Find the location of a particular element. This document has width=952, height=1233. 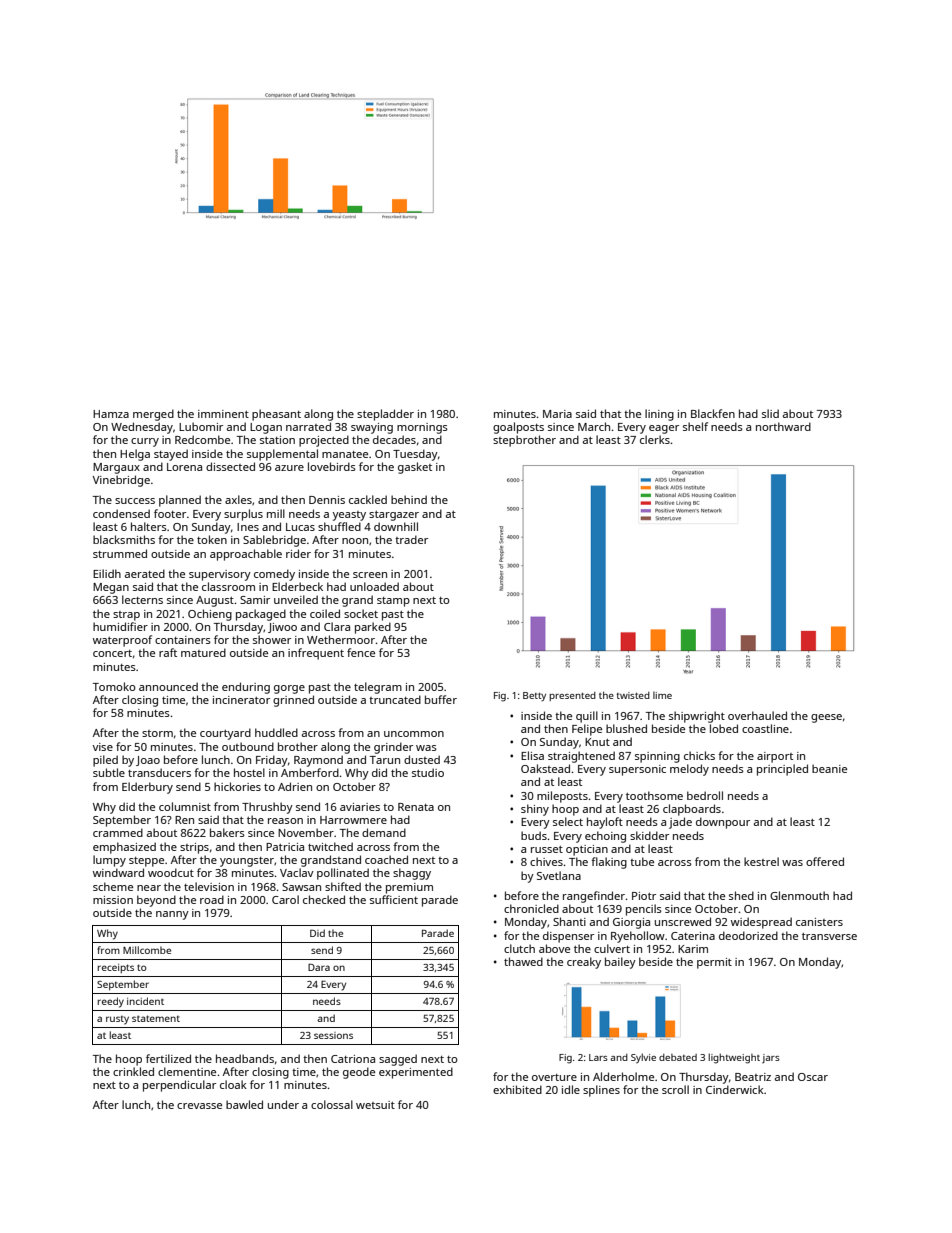

crinkled is located at coordinates (133, 1071).
